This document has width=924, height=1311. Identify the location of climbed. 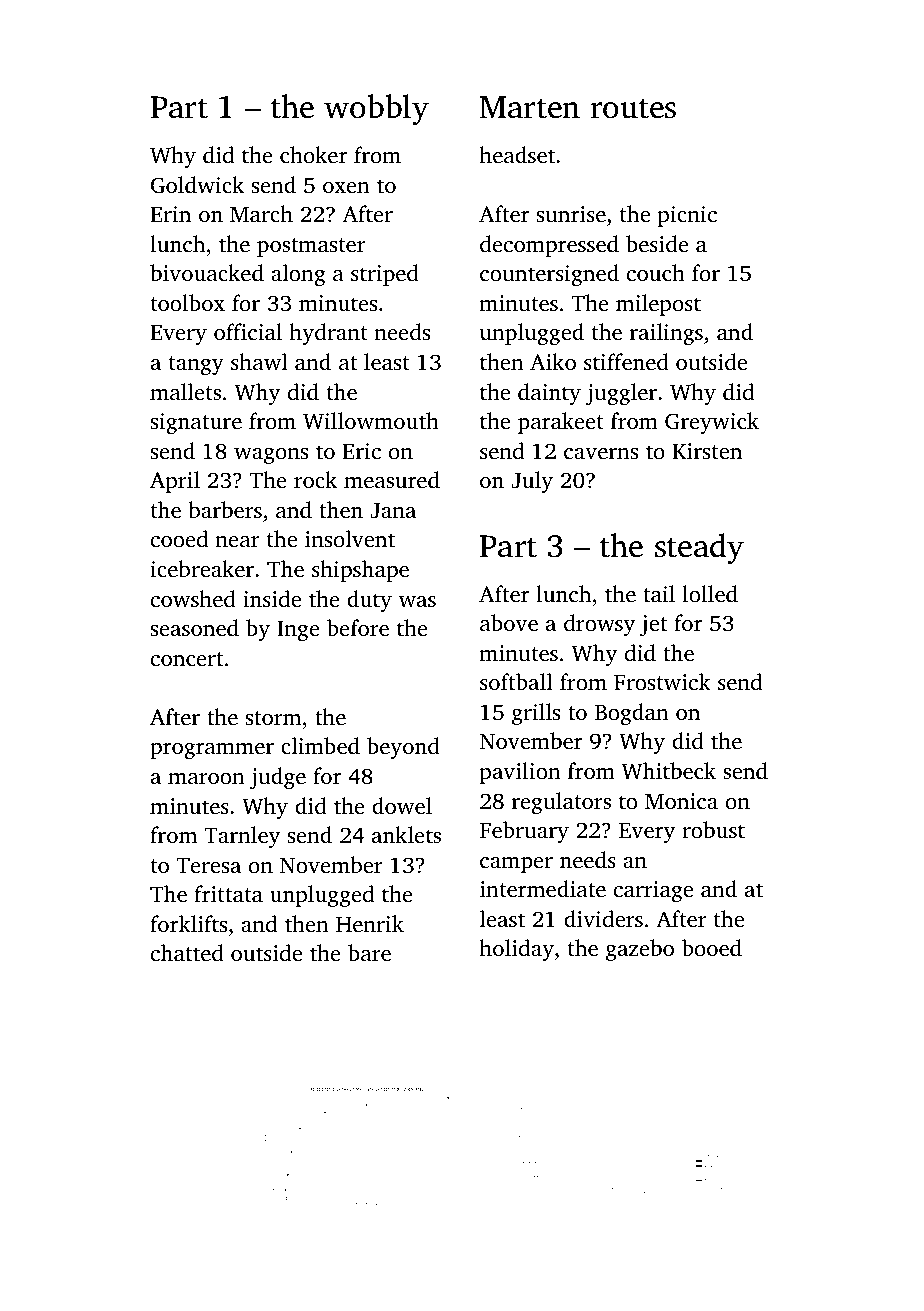
(320, 746).
